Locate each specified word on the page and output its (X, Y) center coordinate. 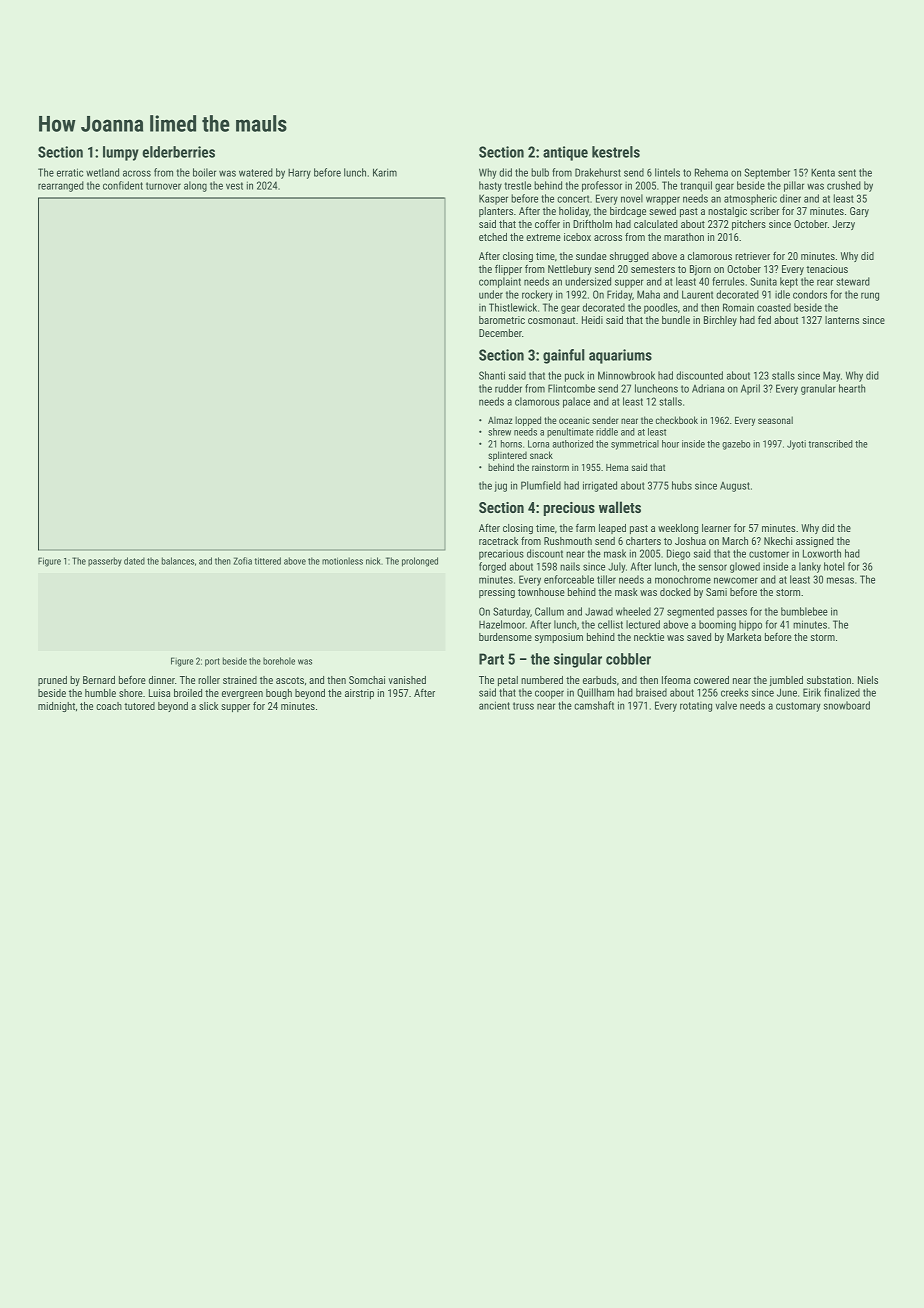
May (831, 376)
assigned (815, 542)
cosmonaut (551, 320)
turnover (163, 186)
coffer (547, 224)
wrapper (663, 200)
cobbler (628, 659)
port (212, 662)
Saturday (511, 612)
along (195, 186)
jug (500, 487)
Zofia (243, 561)
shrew (499, 432)
